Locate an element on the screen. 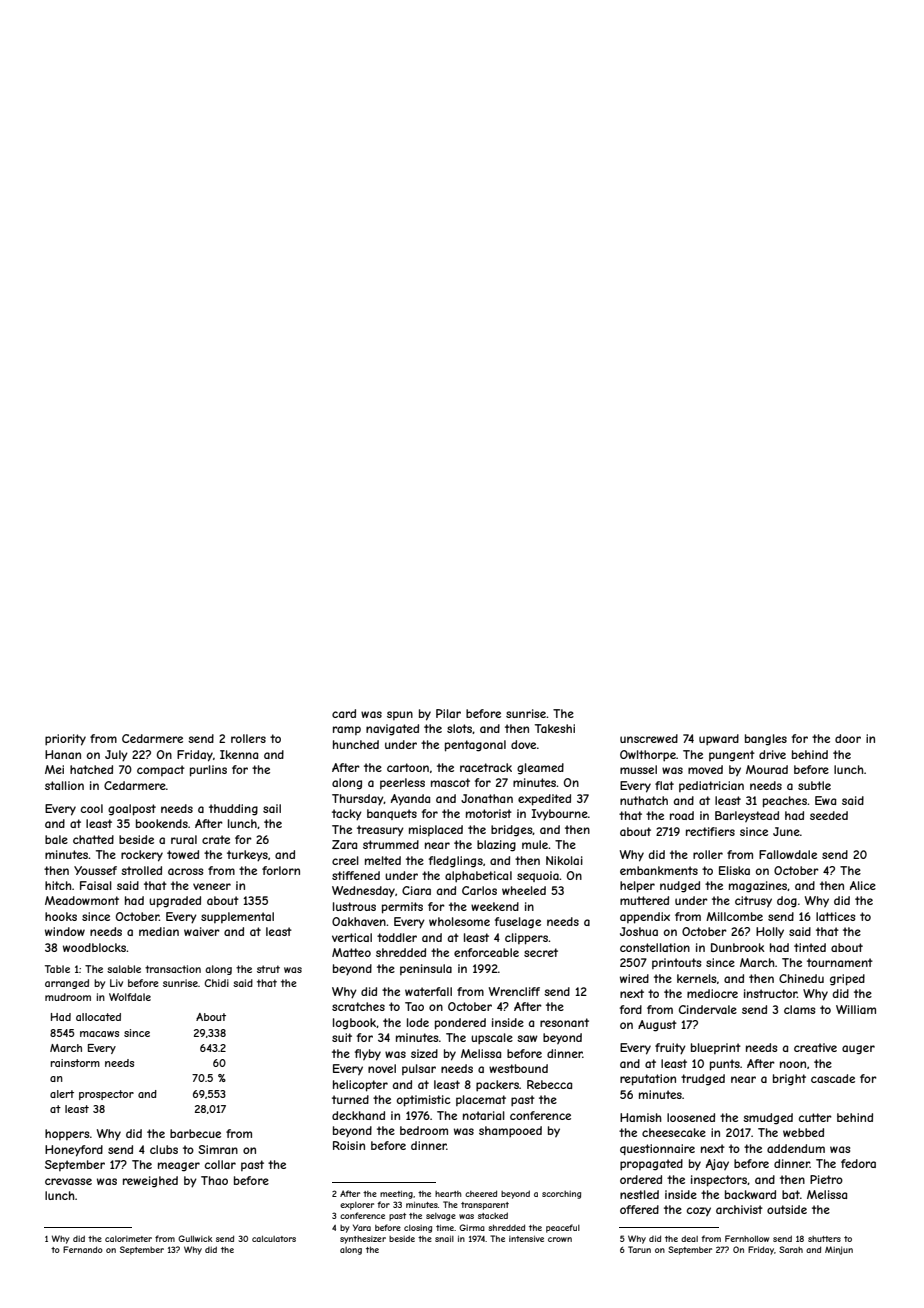 This screenshot has height=1308, width=924. transparent is located at coordinates (485, 1206).
